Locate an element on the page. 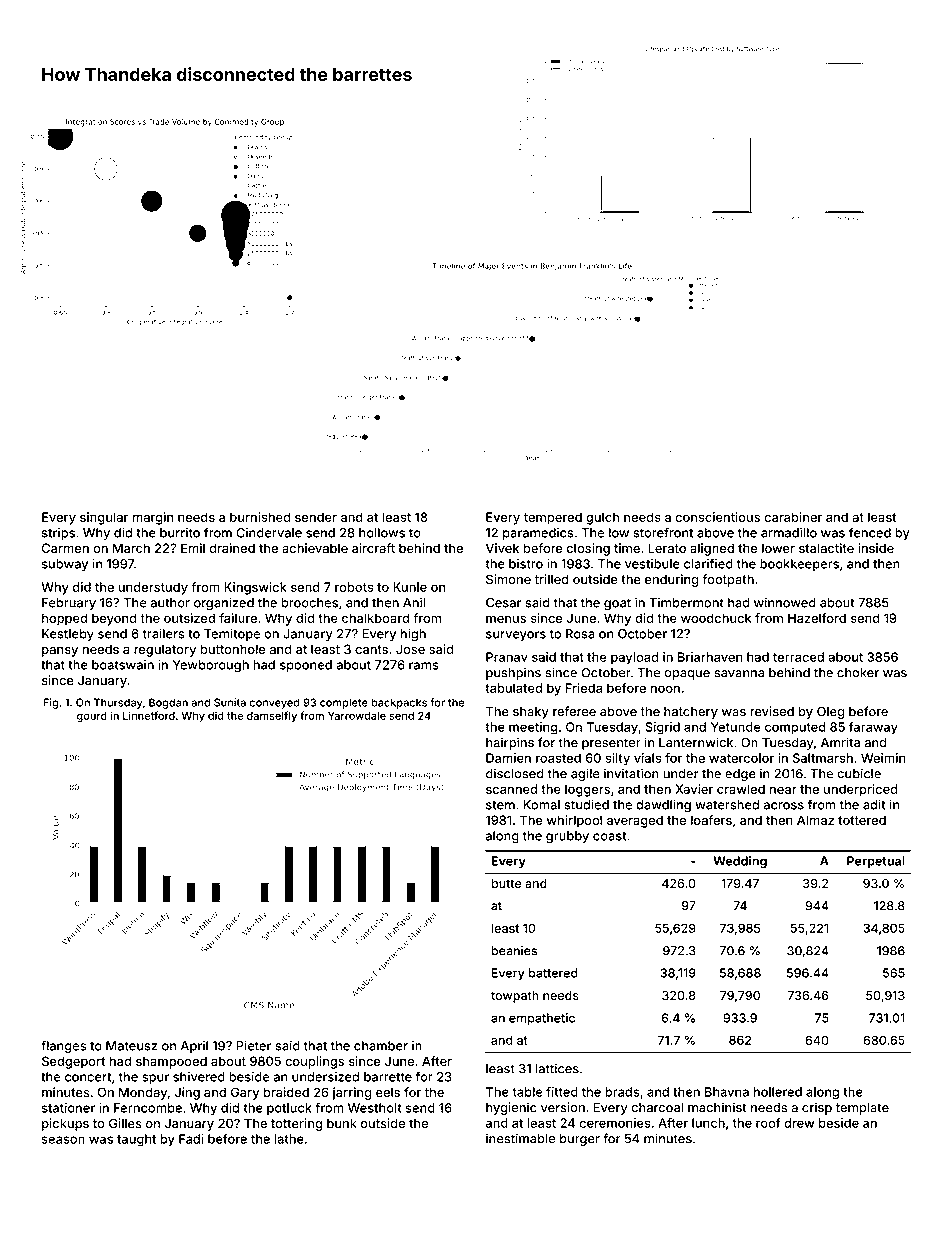 Image resolution: width=952 pixels, height=1233 pixels. Komal is located at coordinates (541, 805).
